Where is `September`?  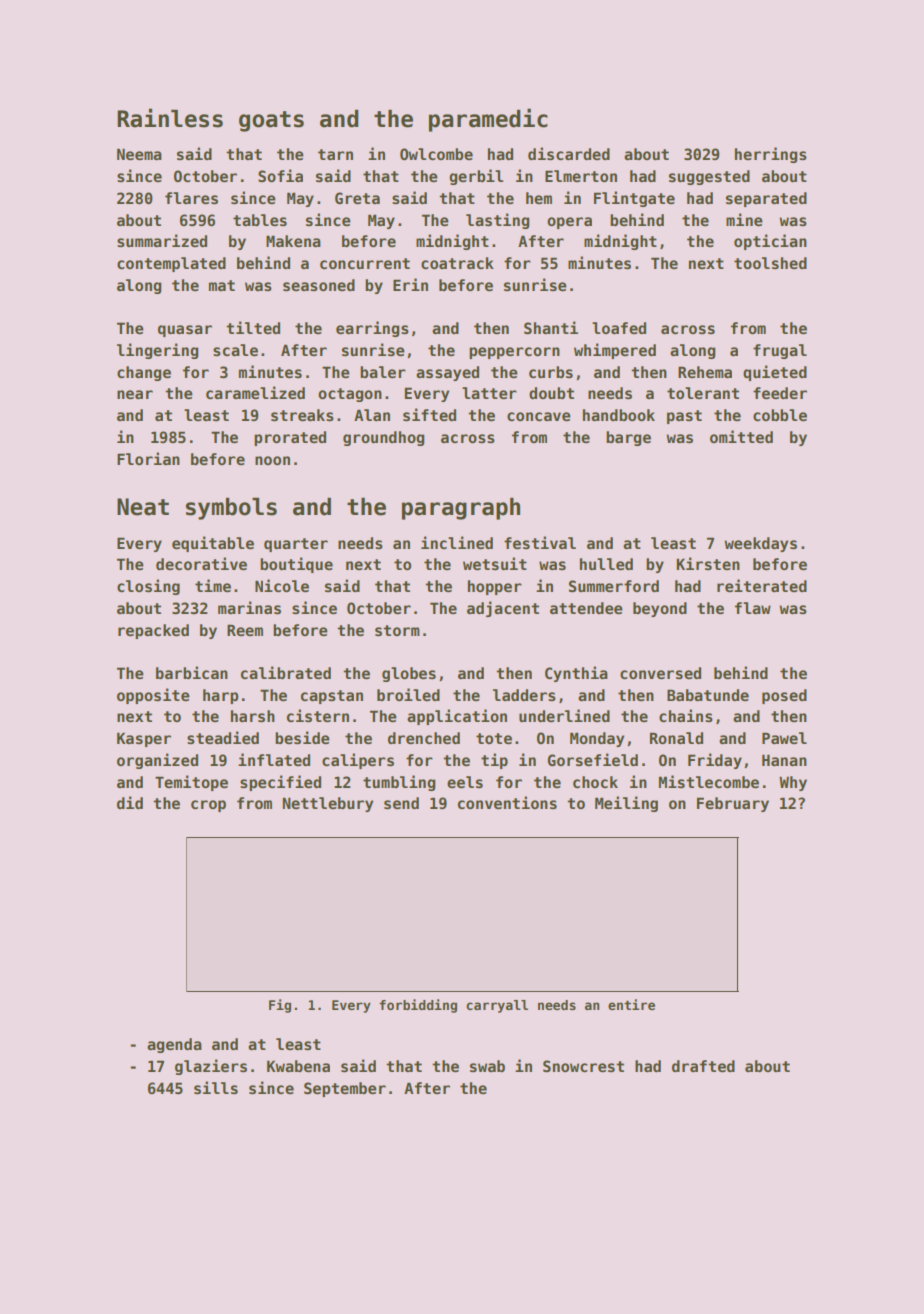 September is located at coordinates (345, 1089).
